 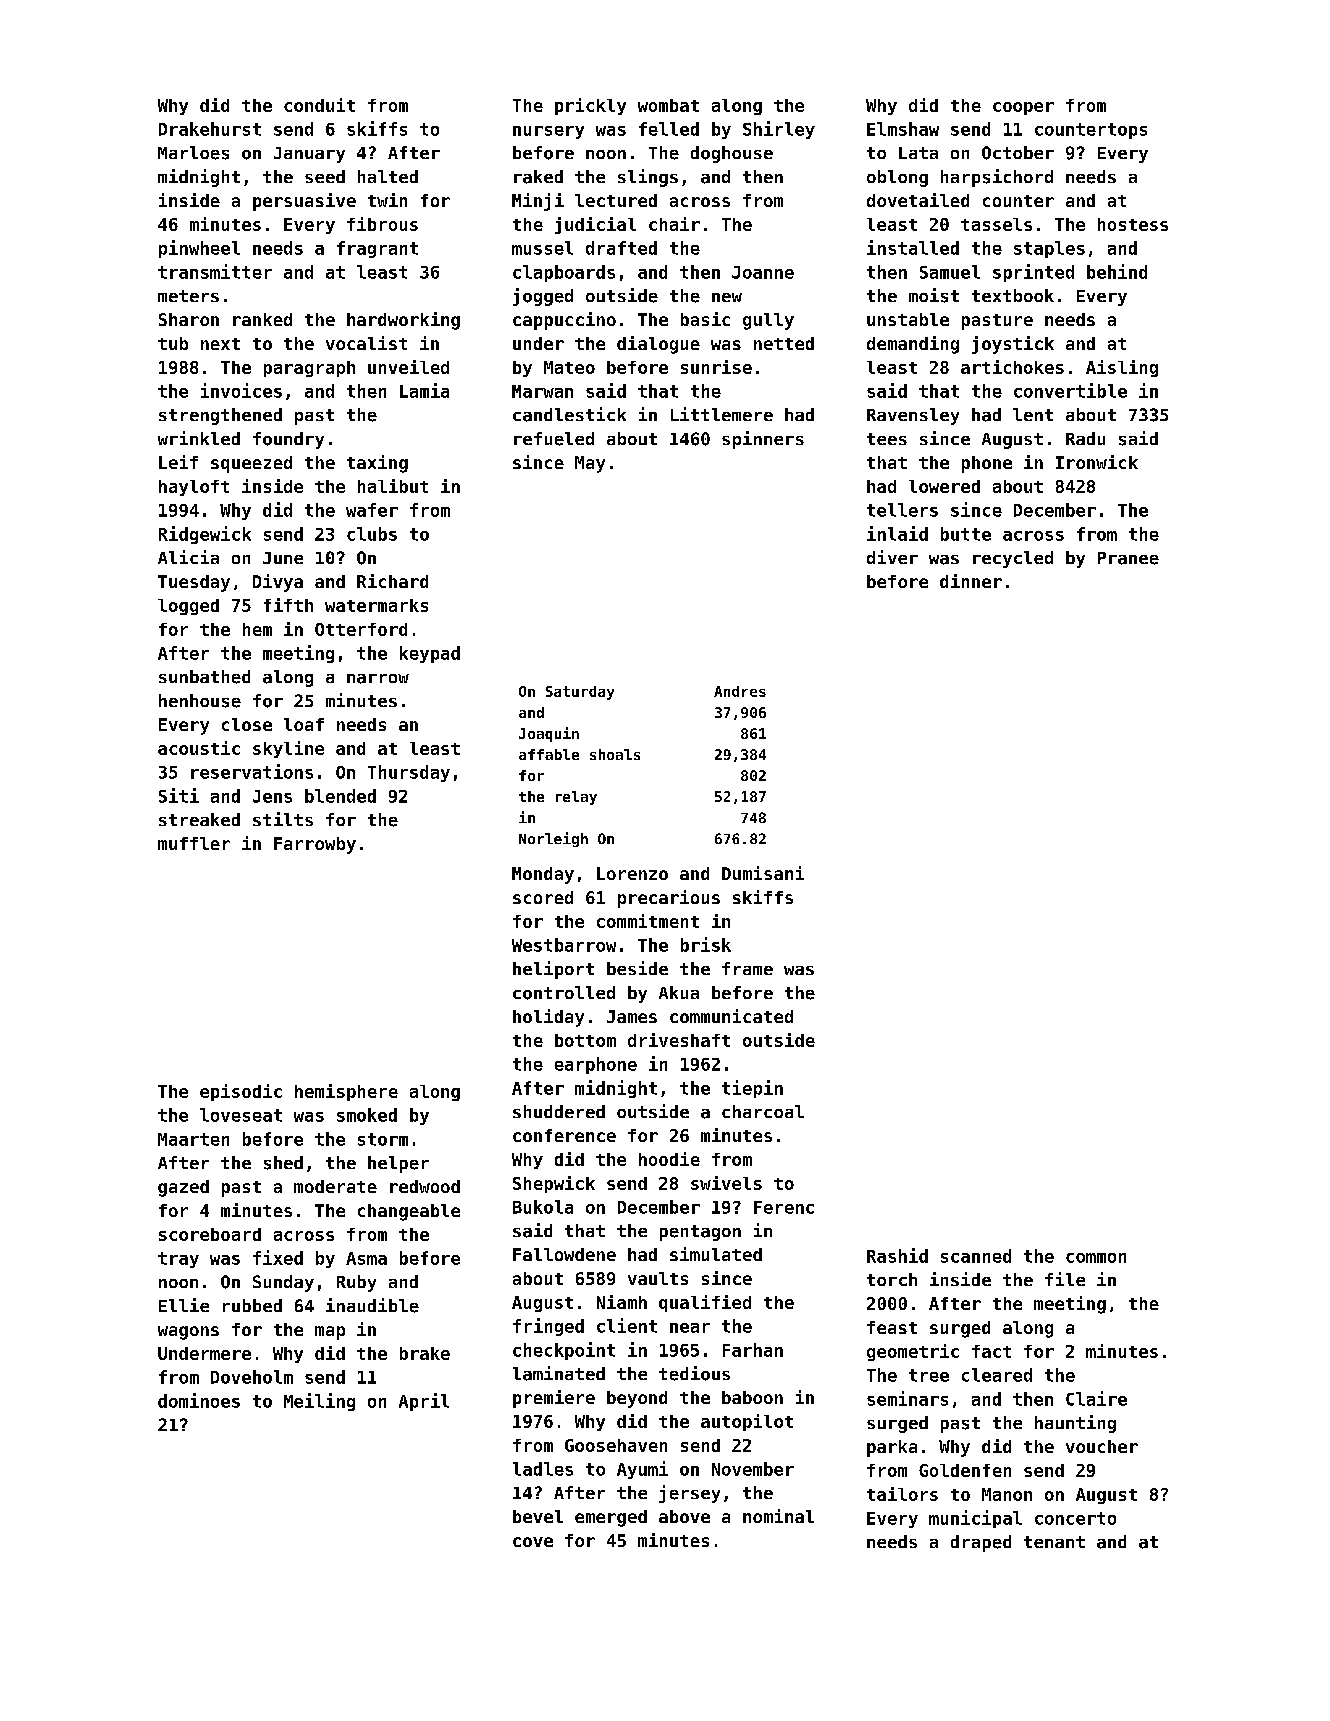 I want to click on dominoes, so click(x=199, y=1400).
